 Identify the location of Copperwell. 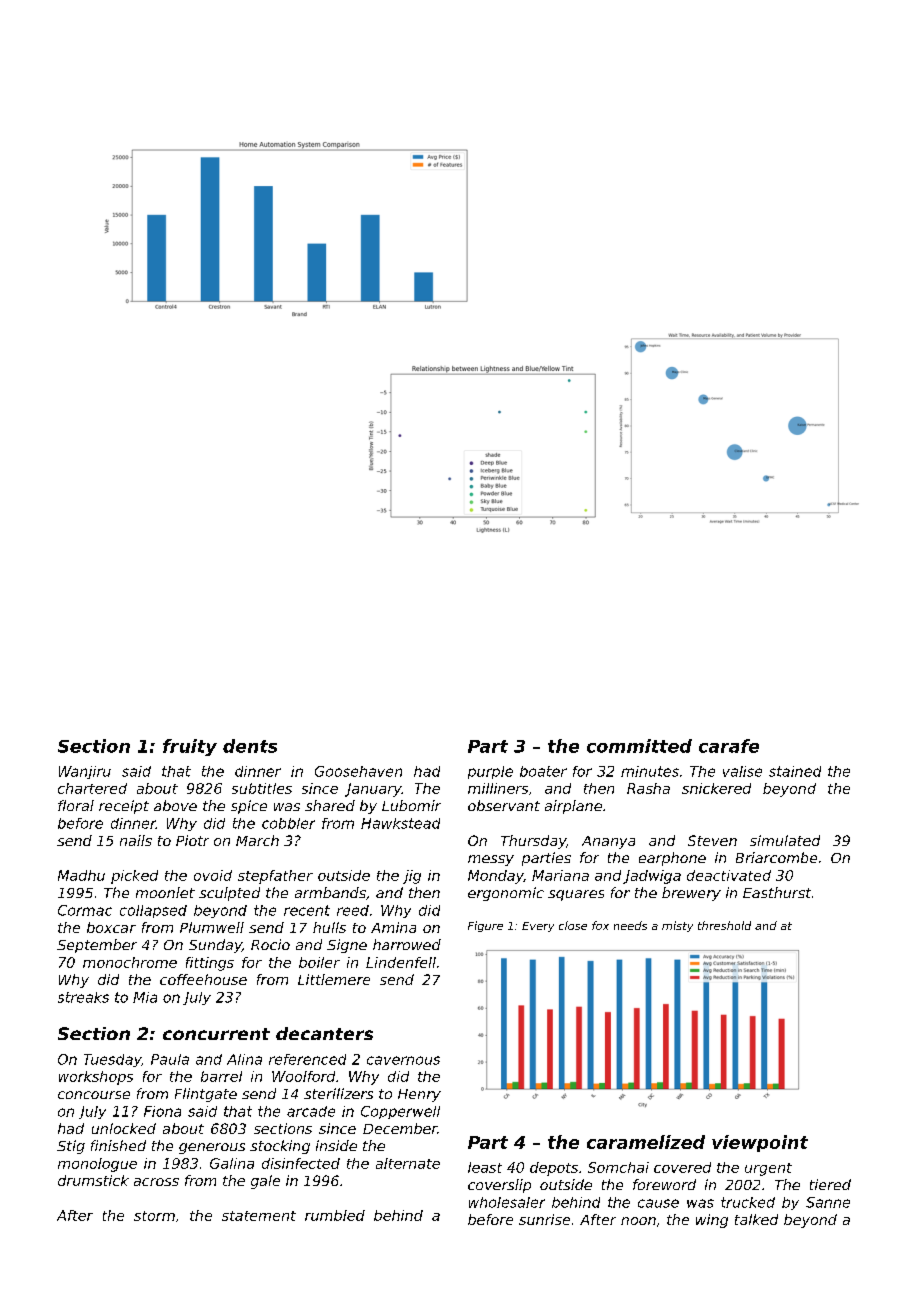
(400, 1112).
